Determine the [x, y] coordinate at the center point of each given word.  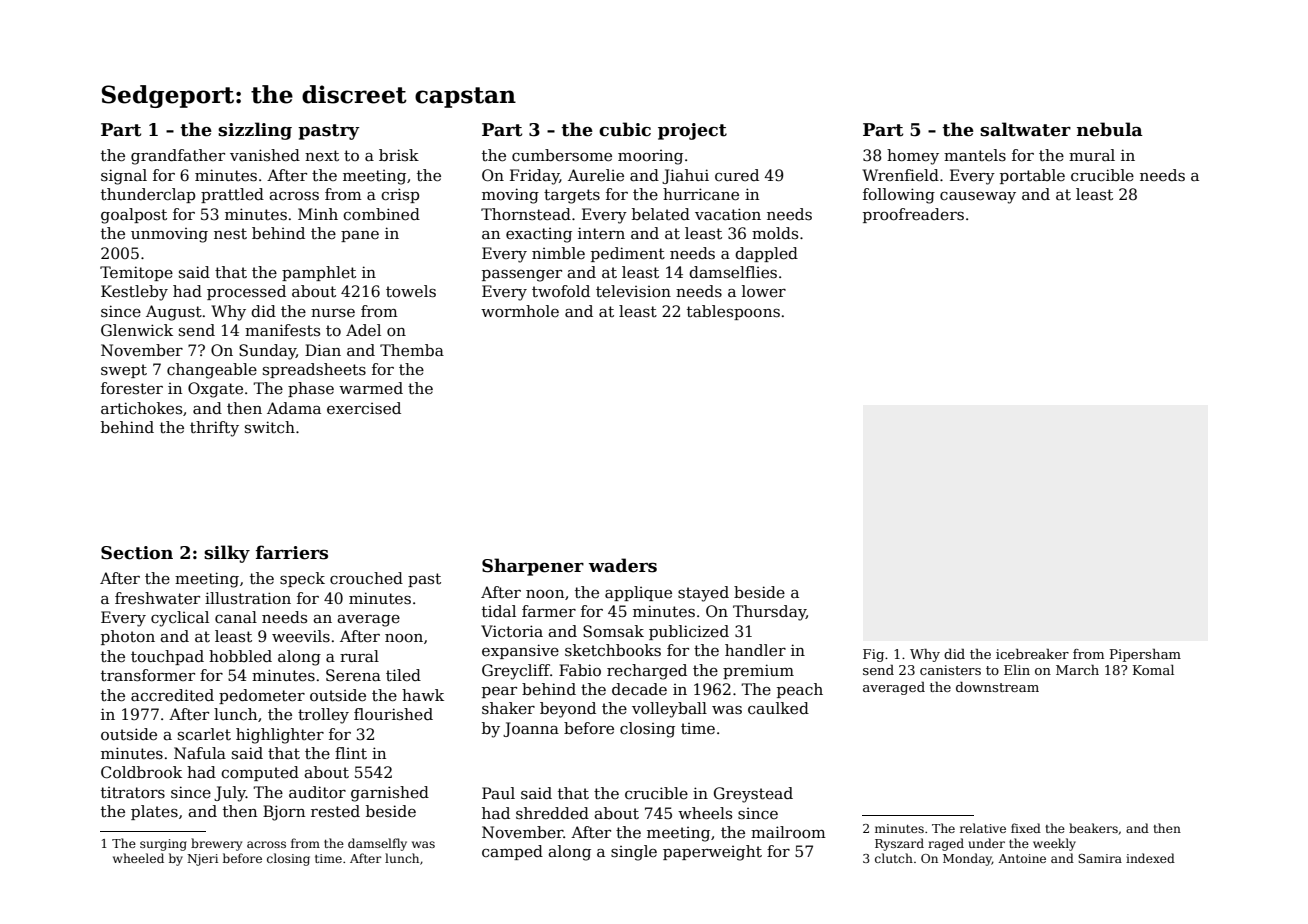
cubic [625, 129]
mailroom [788, 832]
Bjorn [284, 813]
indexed [1150, 858]
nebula [1110, 129]
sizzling [255, 131]
